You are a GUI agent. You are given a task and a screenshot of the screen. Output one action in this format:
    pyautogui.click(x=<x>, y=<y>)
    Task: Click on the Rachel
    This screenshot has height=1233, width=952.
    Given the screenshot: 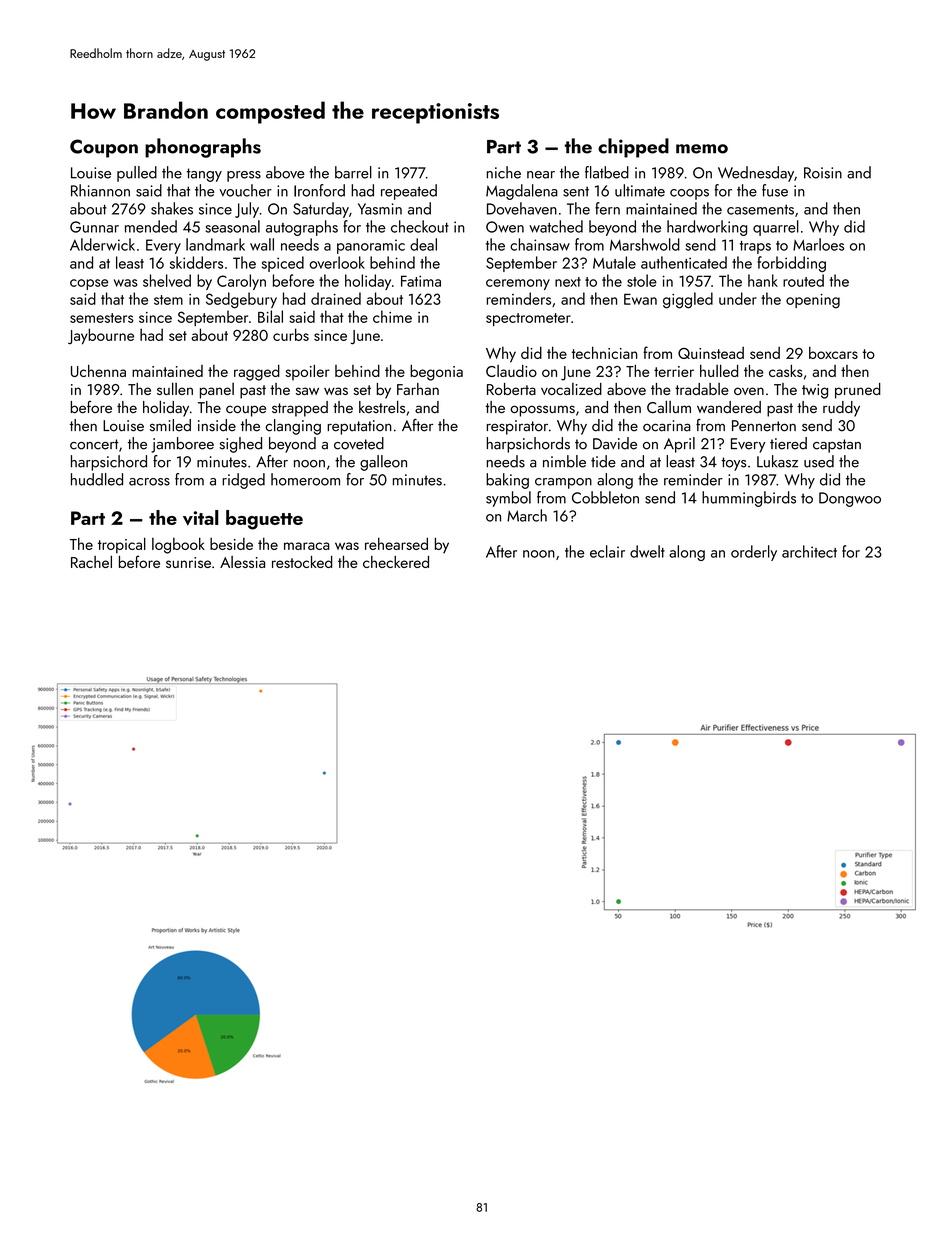 What is the action you would take?
    pyautogui.click(x=91, y=561)
